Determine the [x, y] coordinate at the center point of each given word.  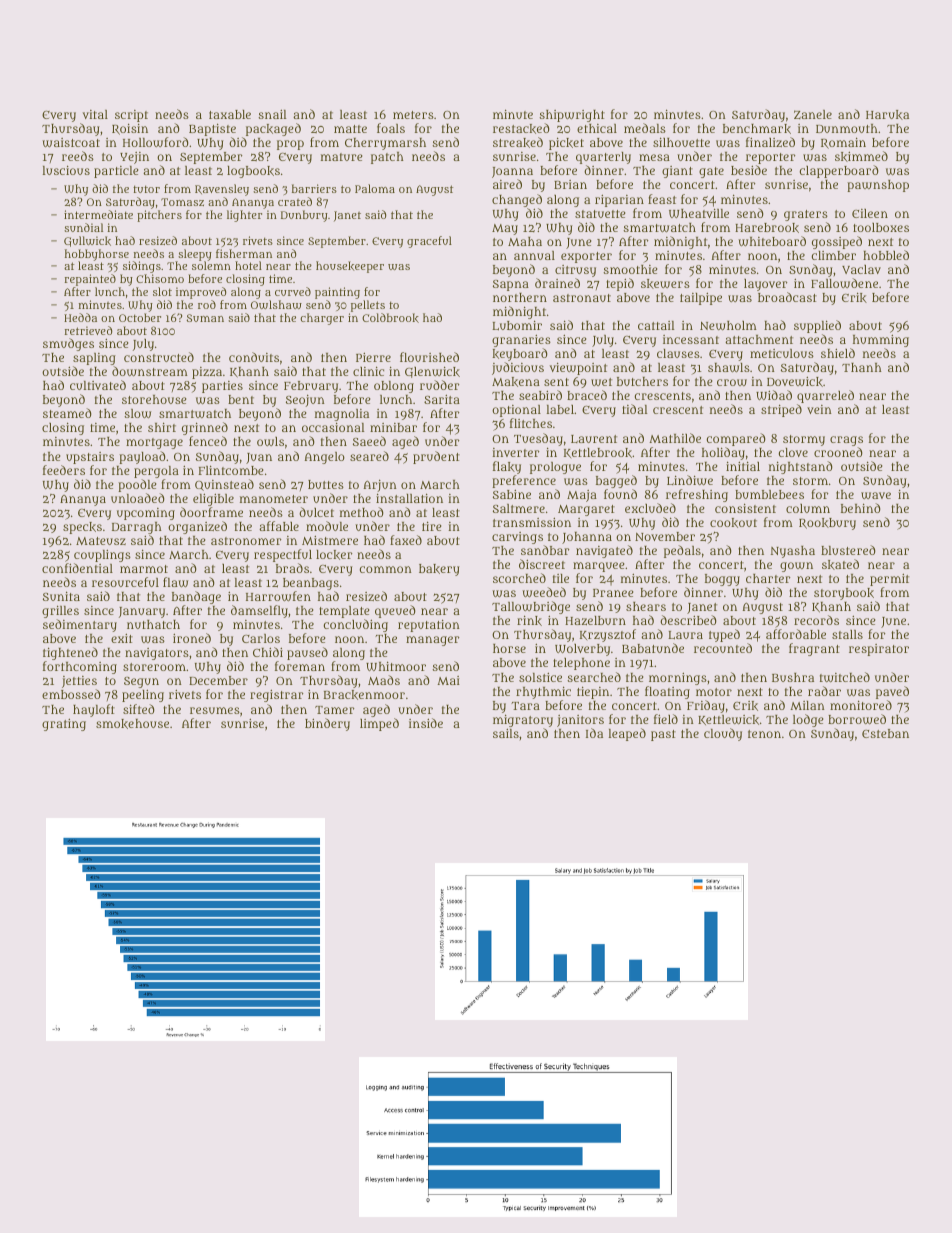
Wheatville [699, 213]
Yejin [134, 158]
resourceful [125, 582]
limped [379, 724]
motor [714, 692]
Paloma [375, 188]
